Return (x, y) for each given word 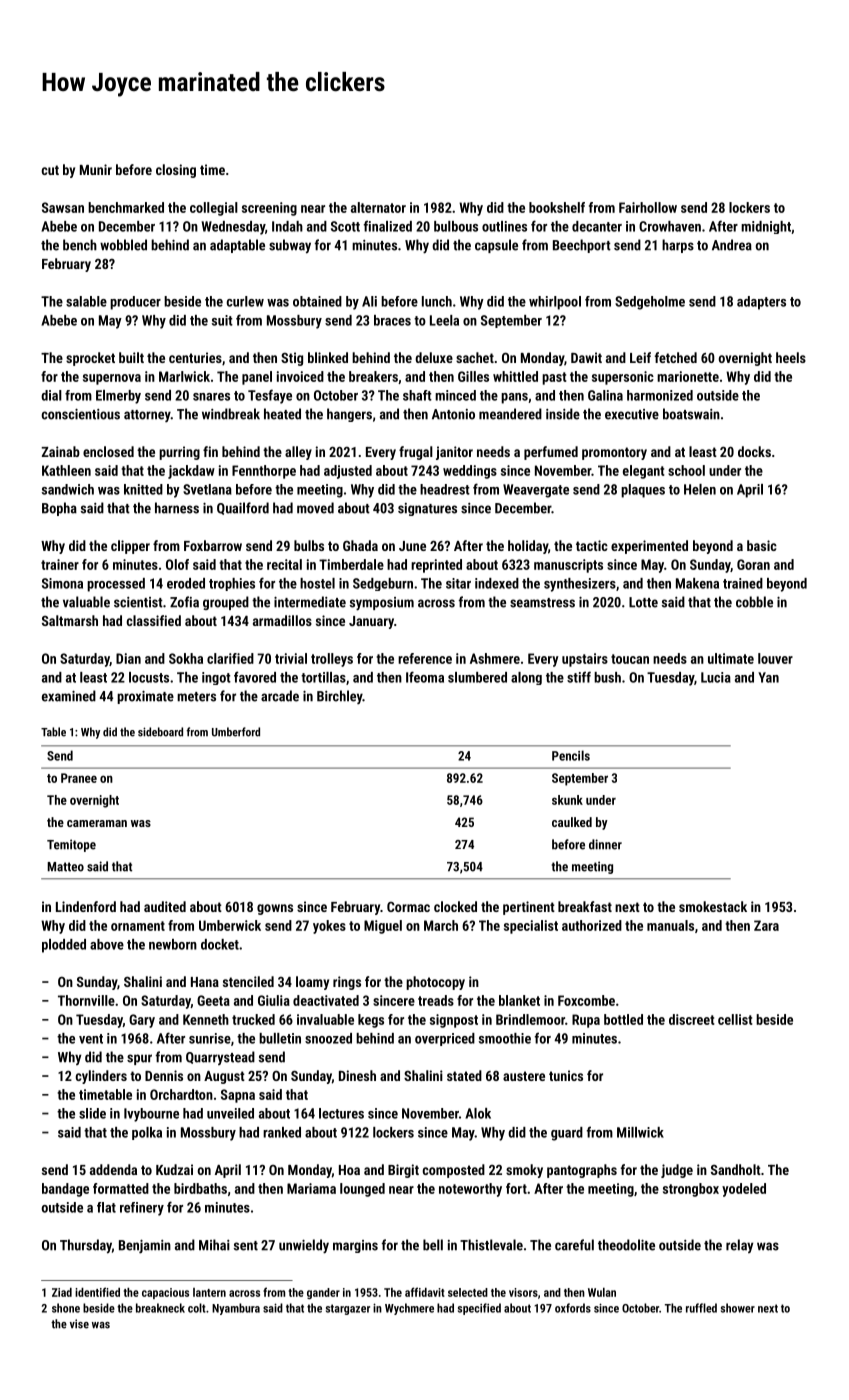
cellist (735, 1019)
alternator (378, 207)
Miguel (383, 927)
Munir (96, 169)
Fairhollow (648, 207)
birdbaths (200, 1188)
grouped (226, 603)
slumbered (477, 677)
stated (464, 1075)
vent (91, 1039)
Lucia (716, 677)
